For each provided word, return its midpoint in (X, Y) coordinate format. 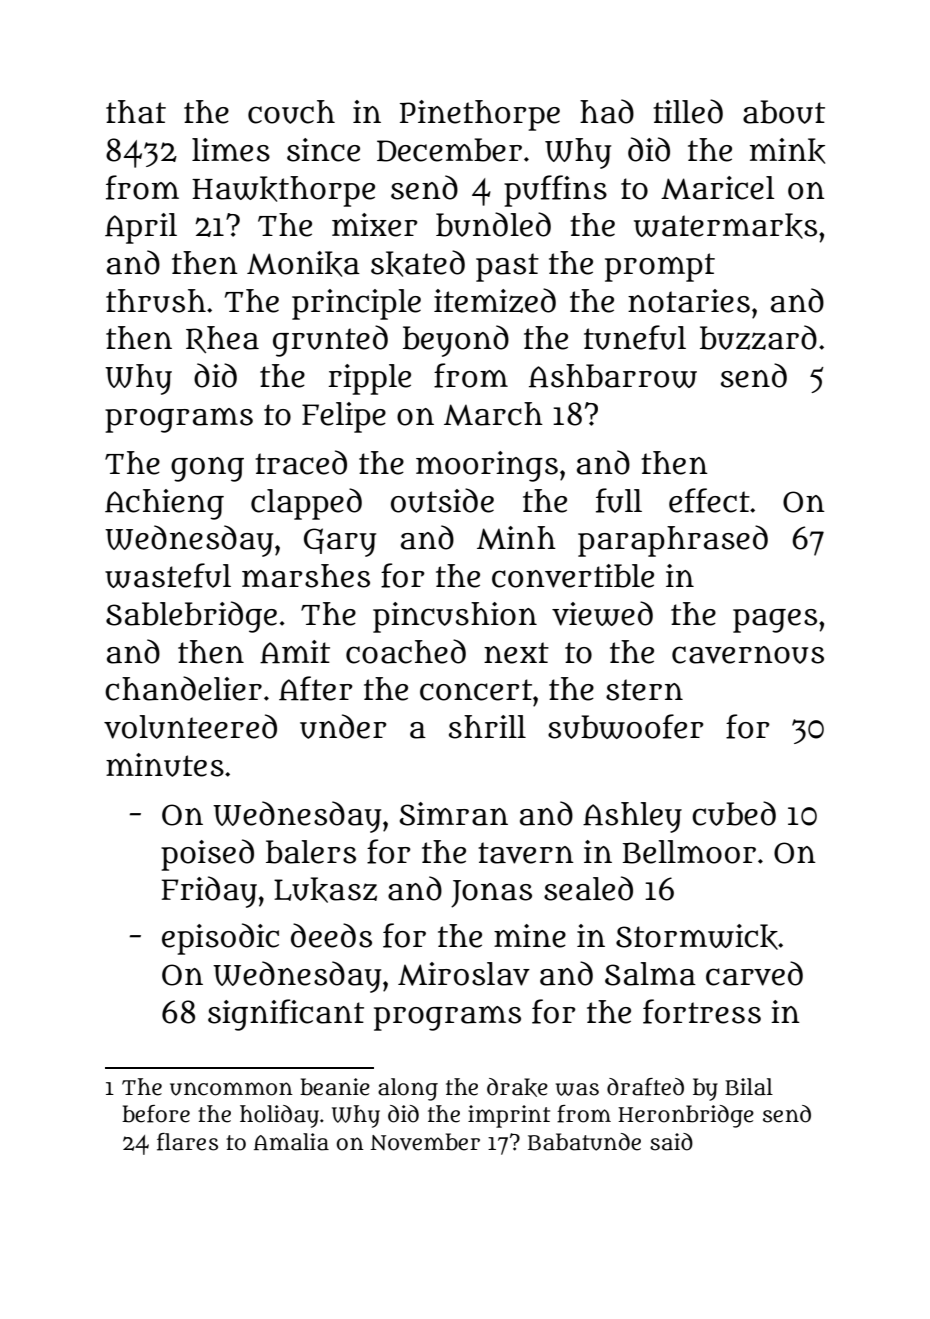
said (671, 1142)
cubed (734, 813)
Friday (209, 892)
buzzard (758, 337)
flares (187, 1142)
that (136, 112)
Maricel (718, 188)
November (425, 1142)
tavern (526, 853)
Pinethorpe (480, 115)
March (493, 414)
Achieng (164, 504)
